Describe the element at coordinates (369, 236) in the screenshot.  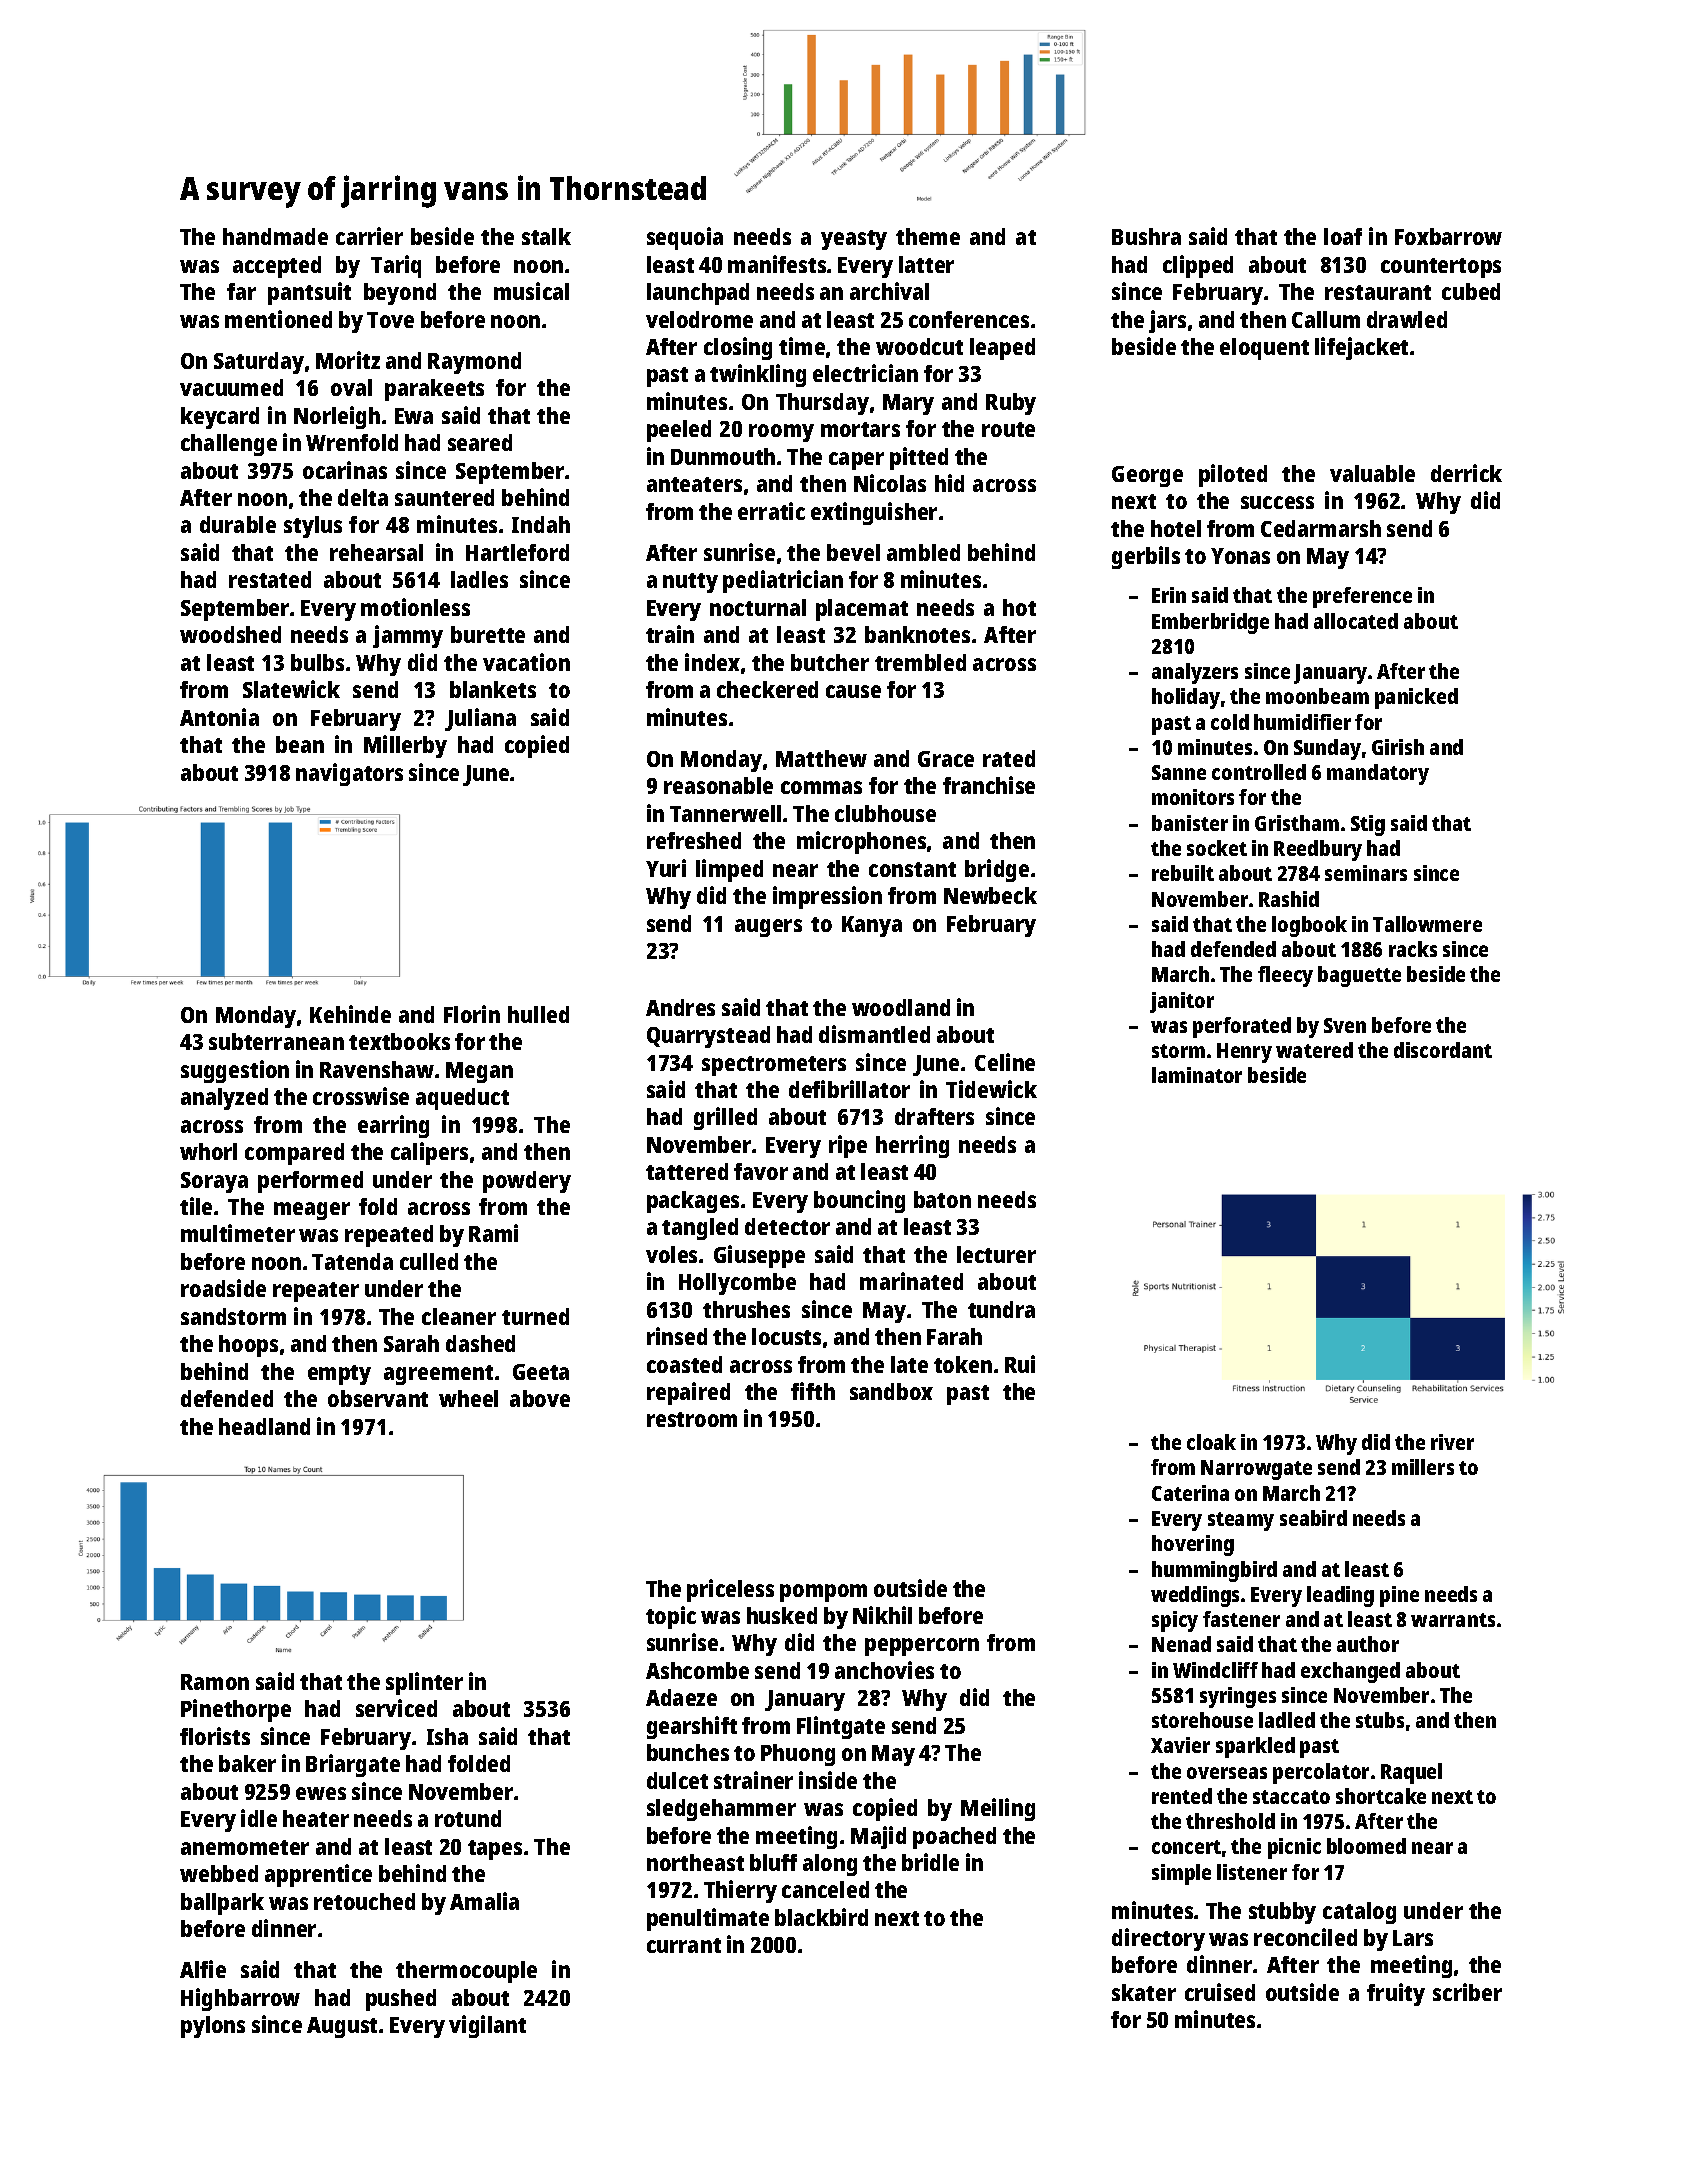
I see `carrier` at that location.
